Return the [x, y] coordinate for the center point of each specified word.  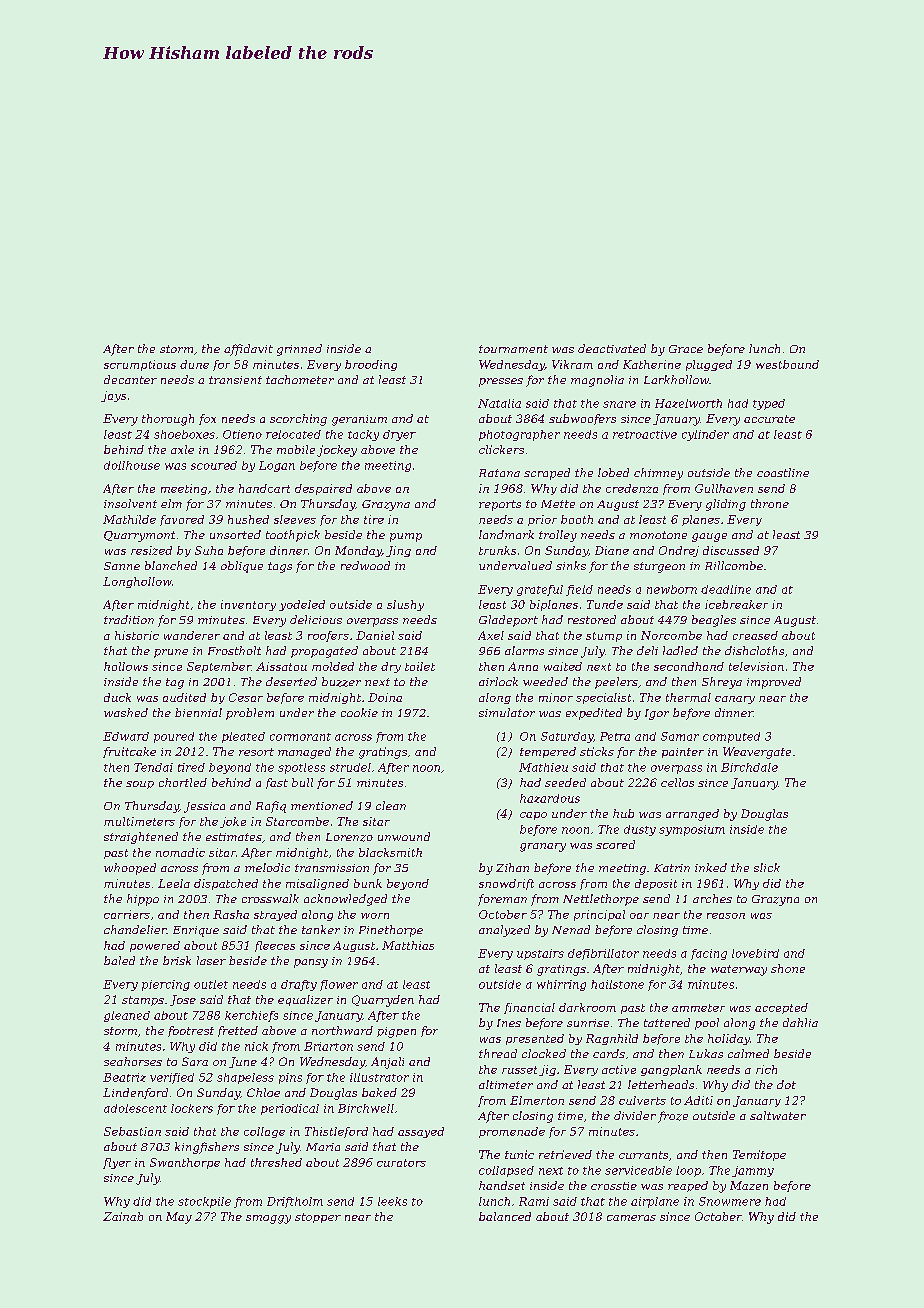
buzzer [341, 682]
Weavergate [757, 753]
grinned [299, 350]
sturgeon [659, 567]
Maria [323, 1147]
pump [406, 537]
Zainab [123, 1216]
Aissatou [281, 666]
